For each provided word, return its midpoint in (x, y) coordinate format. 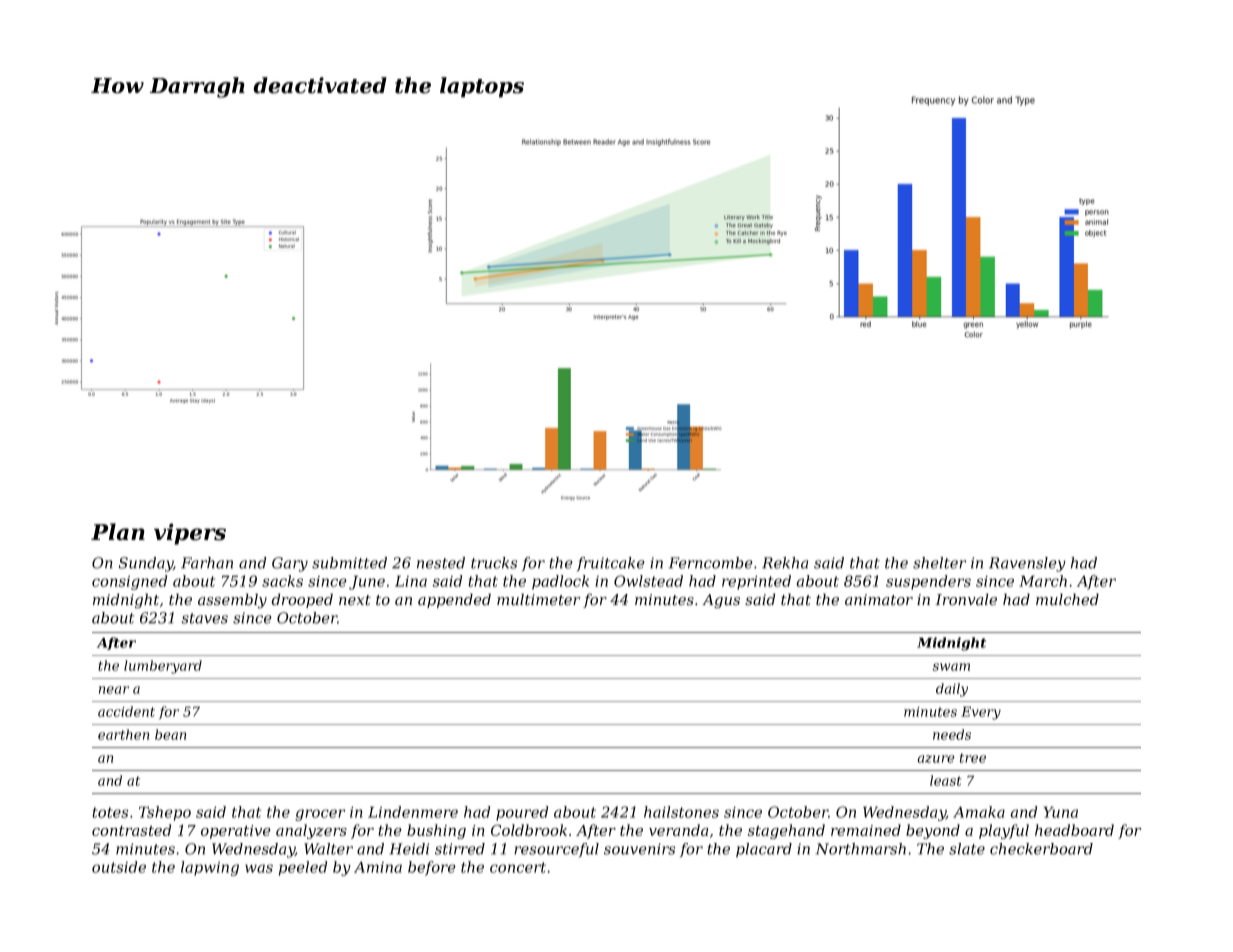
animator (879, 600)
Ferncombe (711, 563)
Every (981, 713)
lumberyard (163, 667)
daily (952, 690)
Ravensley (1027, 564)
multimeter (538, 599)
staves (204, 618)
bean (170, 734)
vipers (190, 534)
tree (973, 758)
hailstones (681, 812)
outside (119, 867)
